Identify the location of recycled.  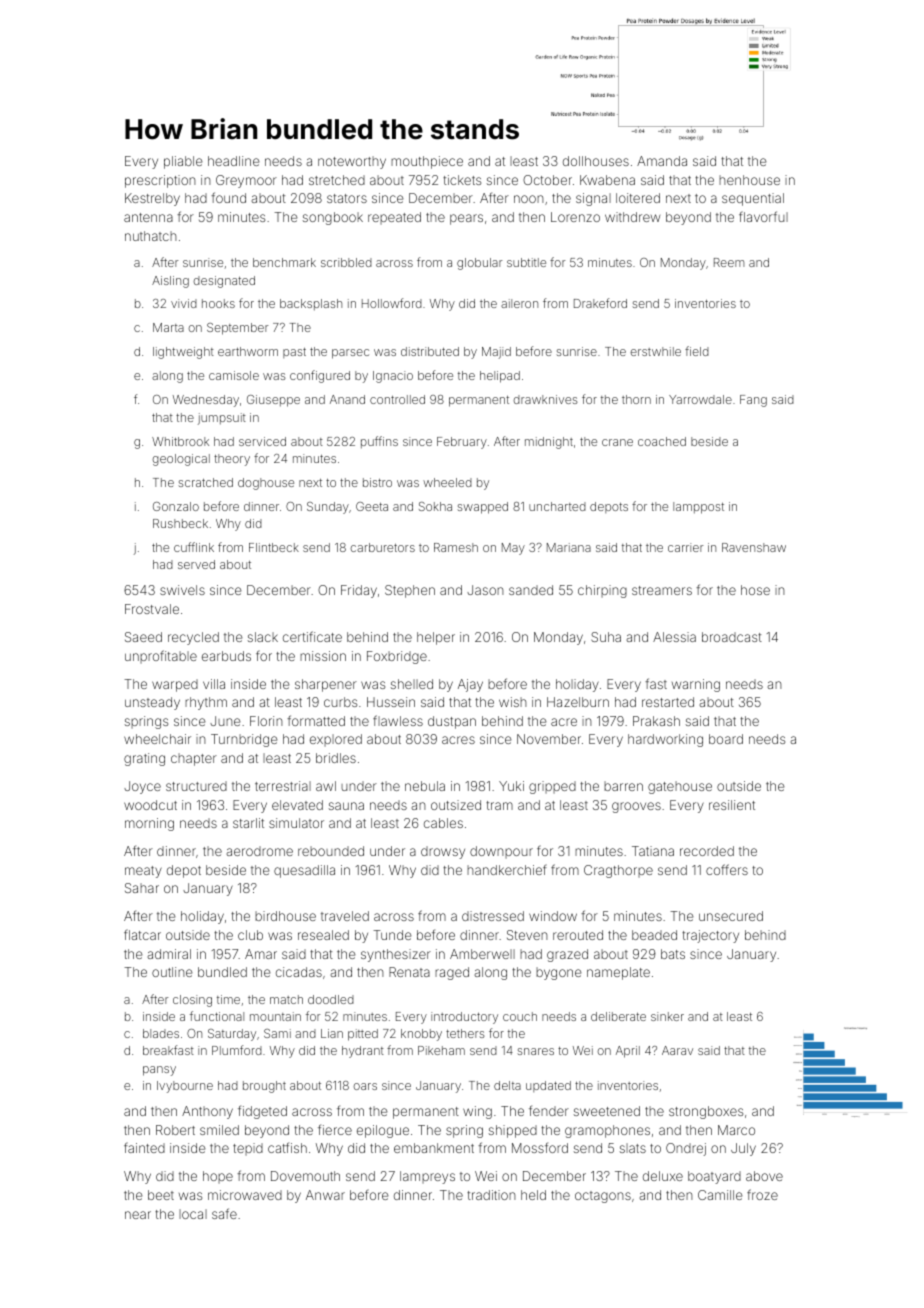
(193, 638).
